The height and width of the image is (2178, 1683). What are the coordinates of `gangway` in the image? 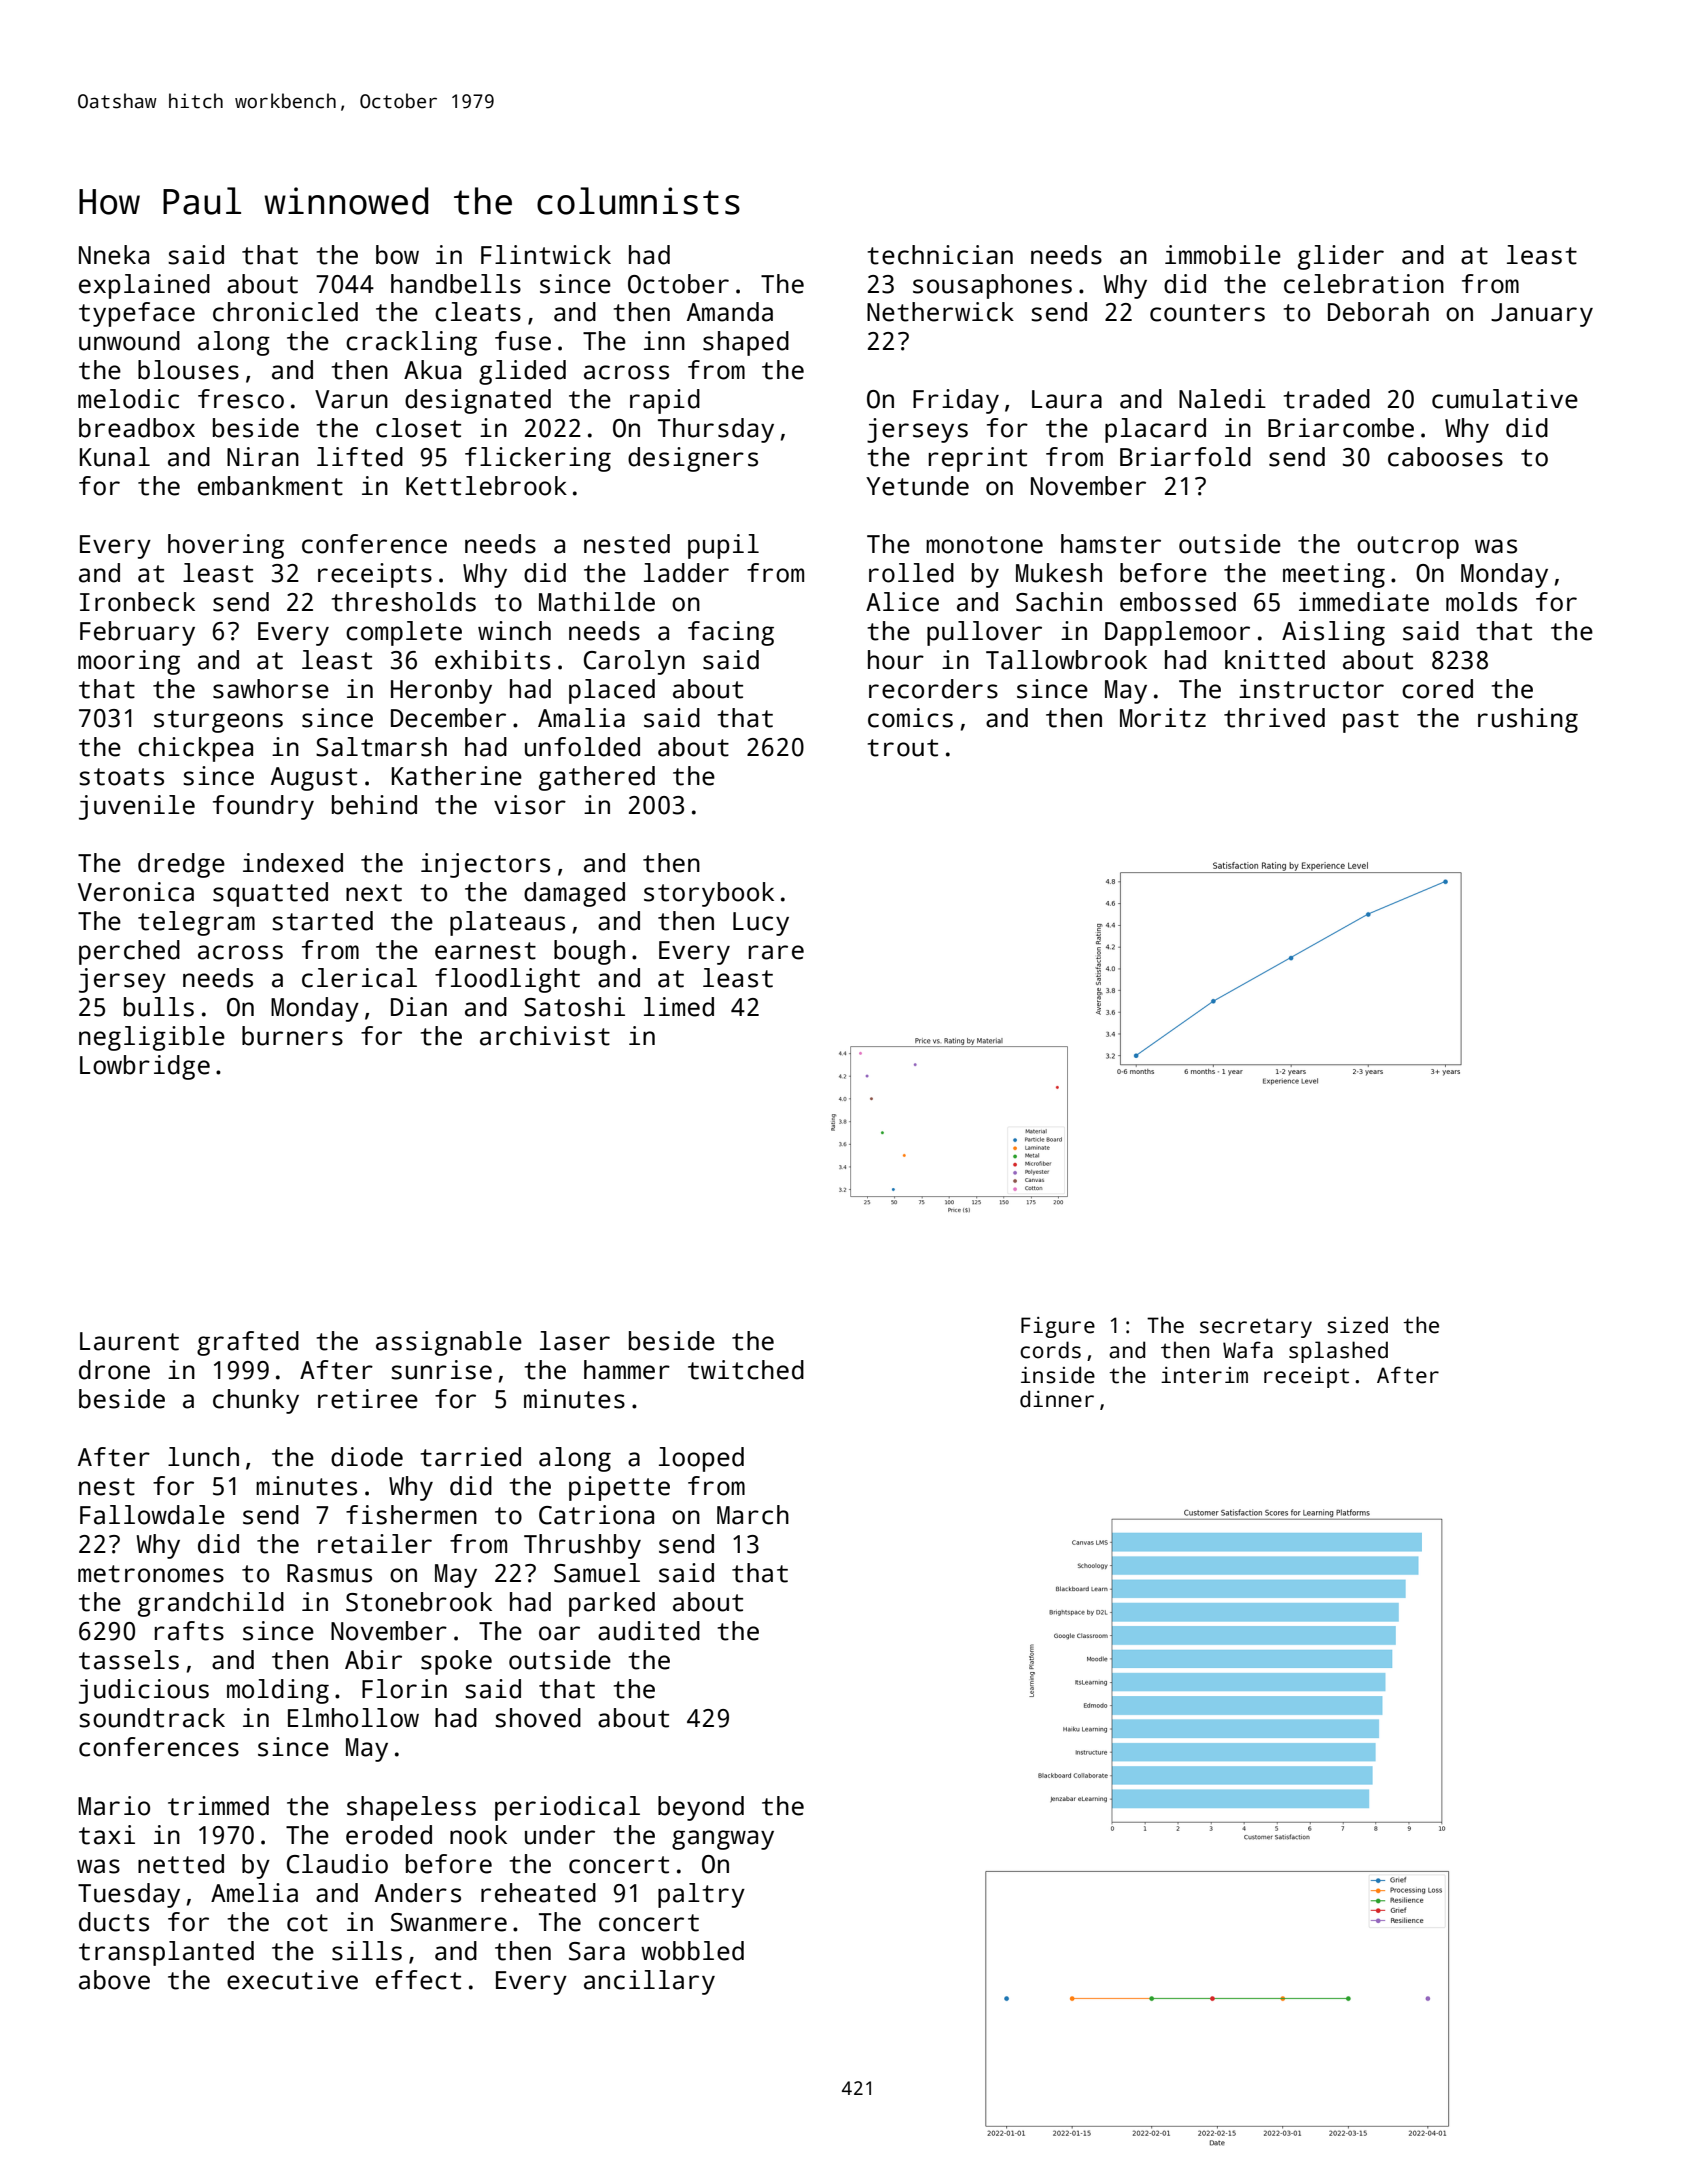 It's located at (723, 1840).
